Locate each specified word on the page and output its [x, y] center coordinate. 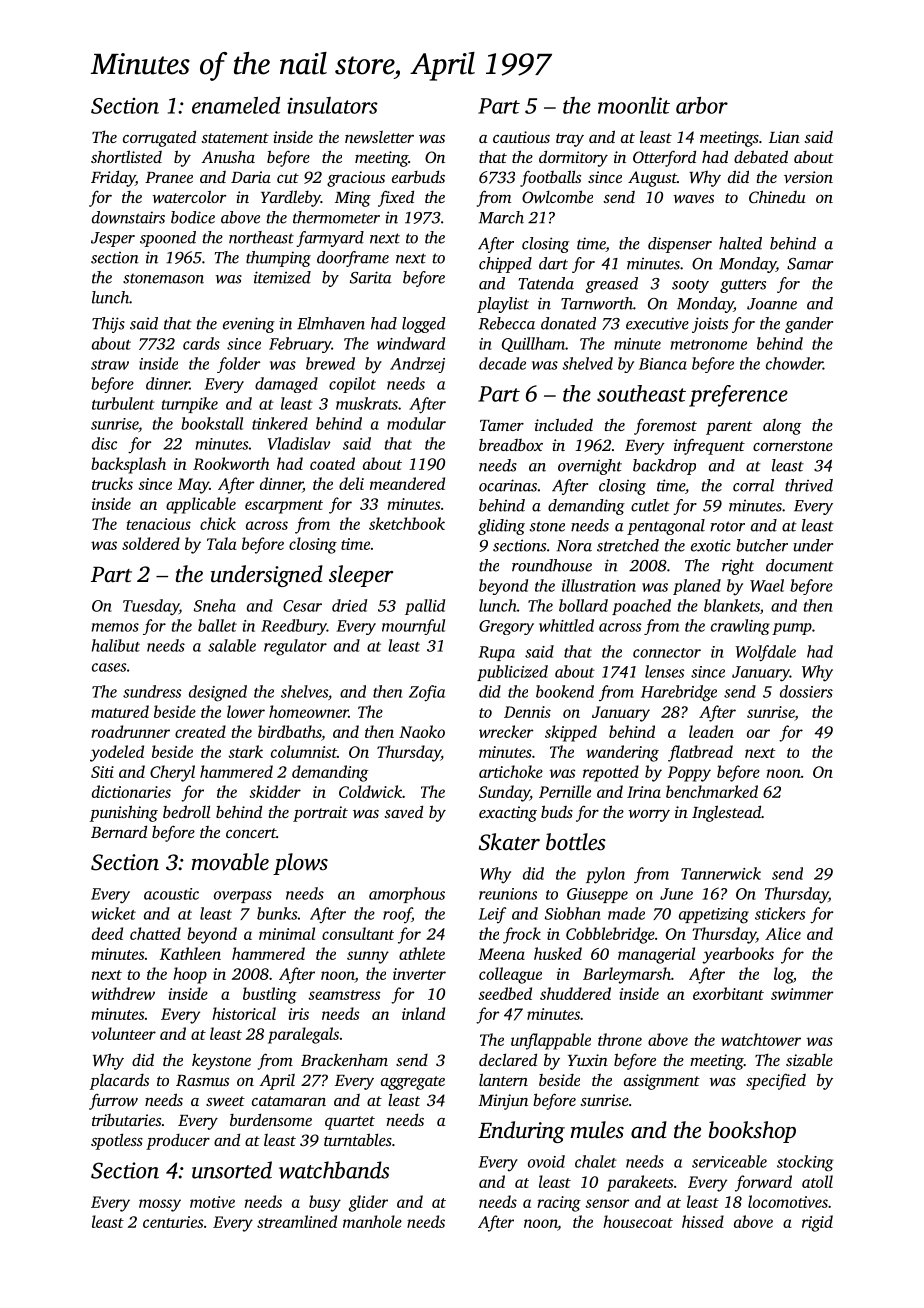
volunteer [123, 1033]
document [800, 565]
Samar [810, 264]
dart [553, 263]
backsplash [128, 465]
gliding [501, 527]
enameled [236, 105]
